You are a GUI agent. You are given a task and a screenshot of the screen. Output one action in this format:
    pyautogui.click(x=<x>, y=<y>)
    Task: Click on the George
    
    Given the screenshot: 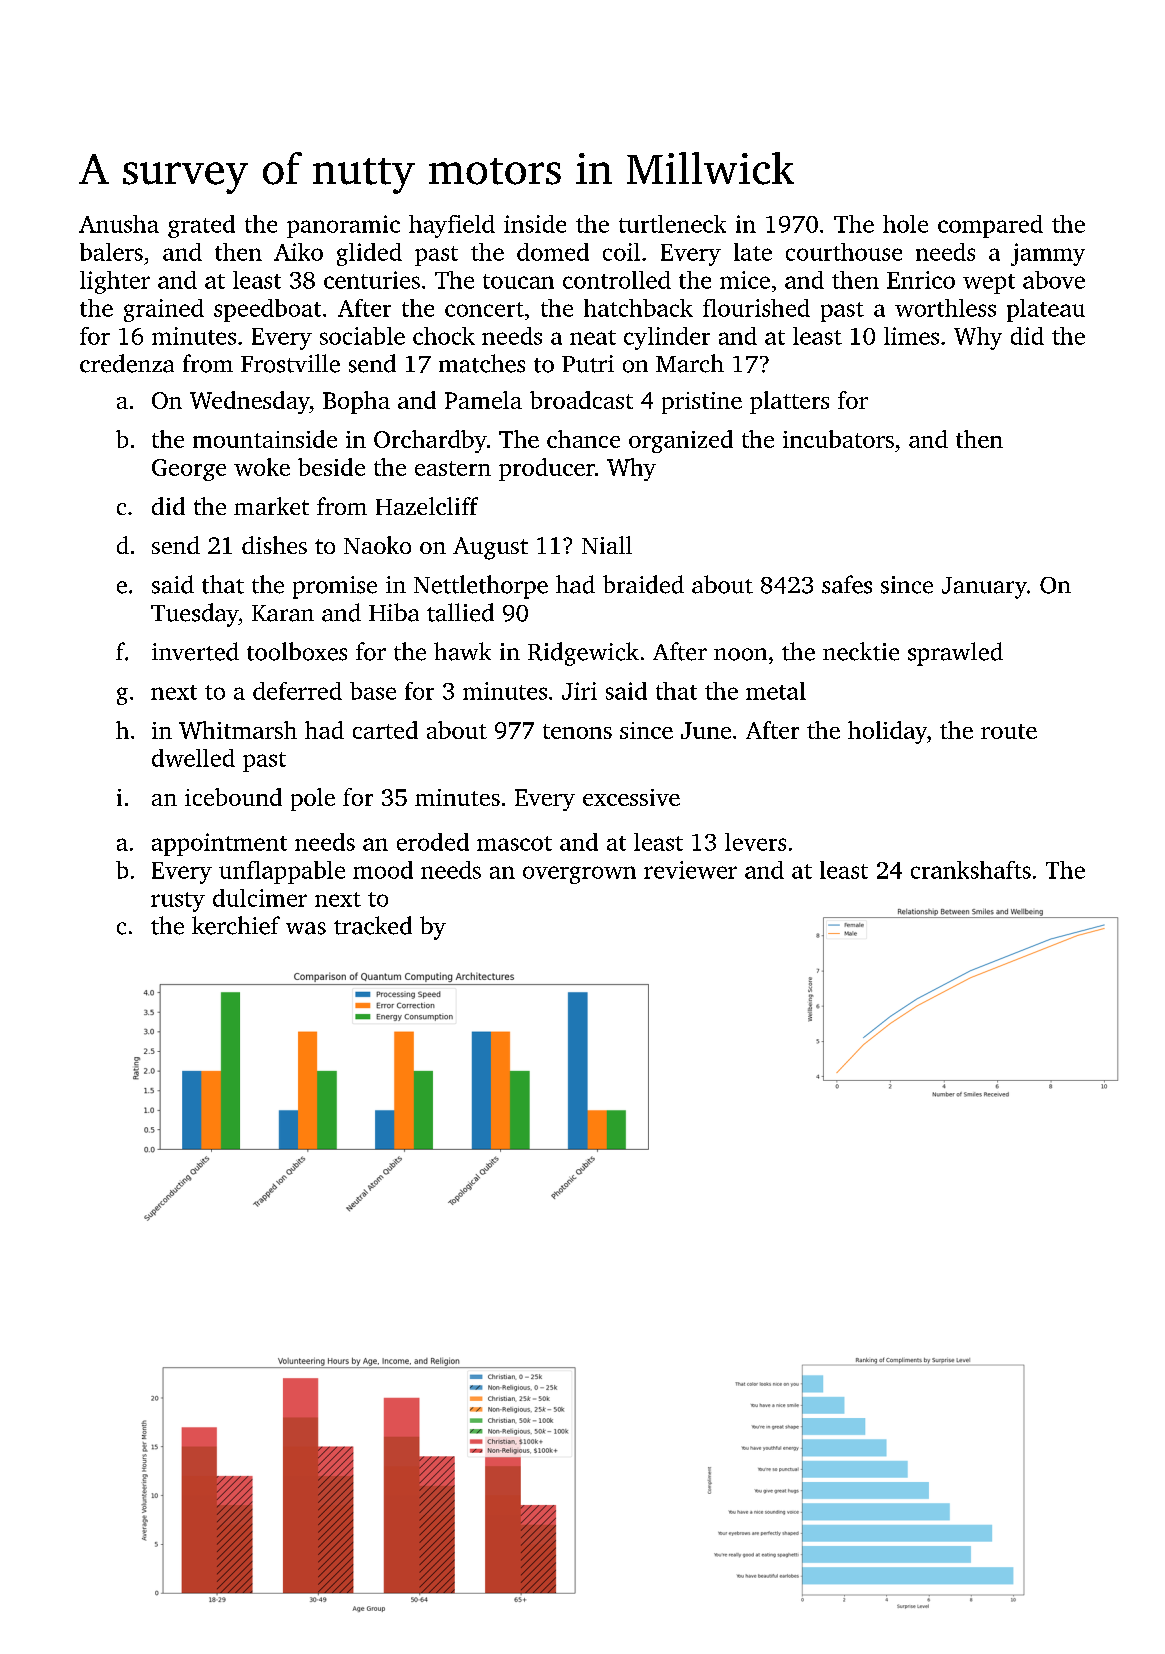 What is the action you would take?
    pyautogui.click(x=189, y=470)
